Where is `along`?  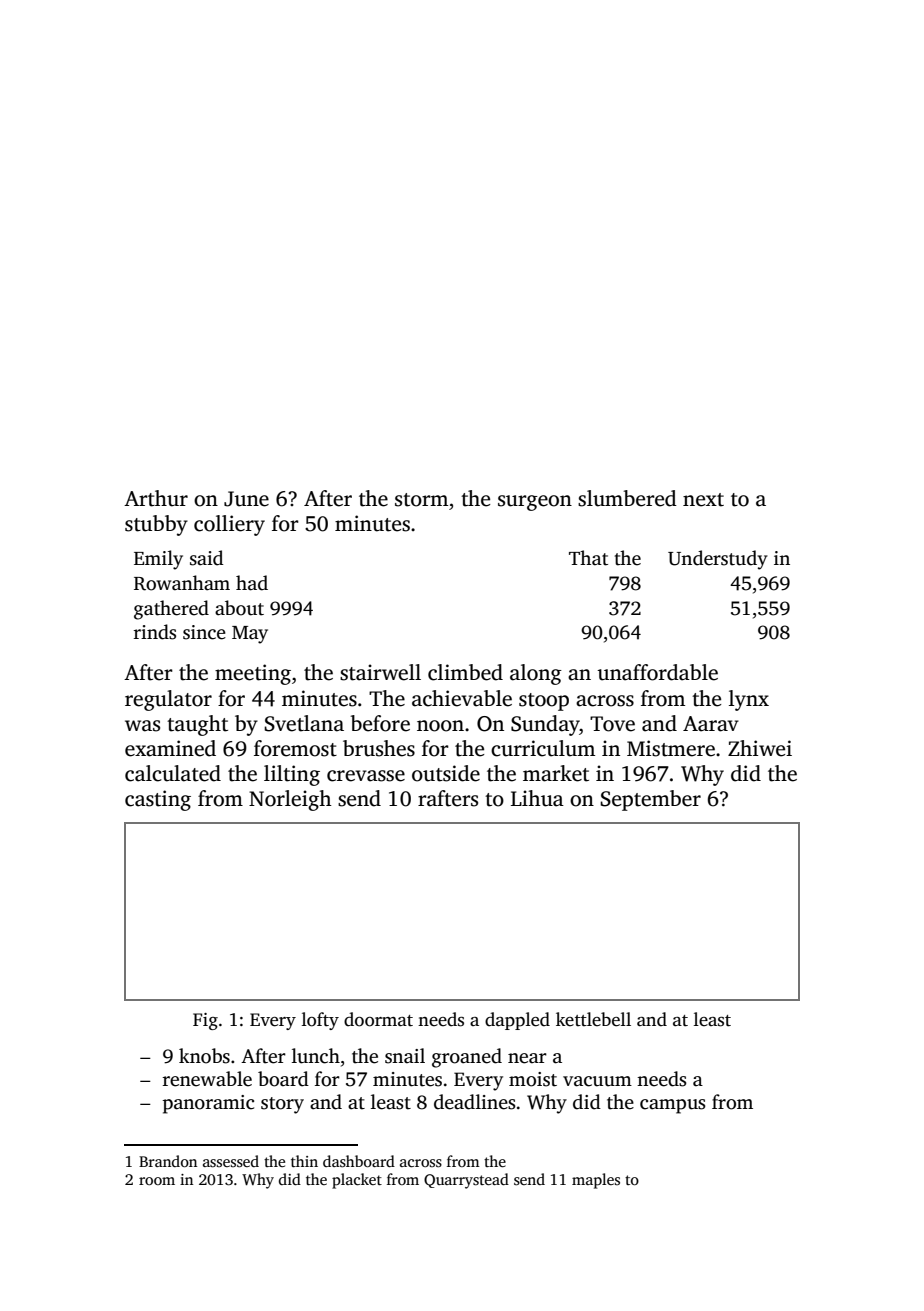
along is located at coordinates (536, 674).
